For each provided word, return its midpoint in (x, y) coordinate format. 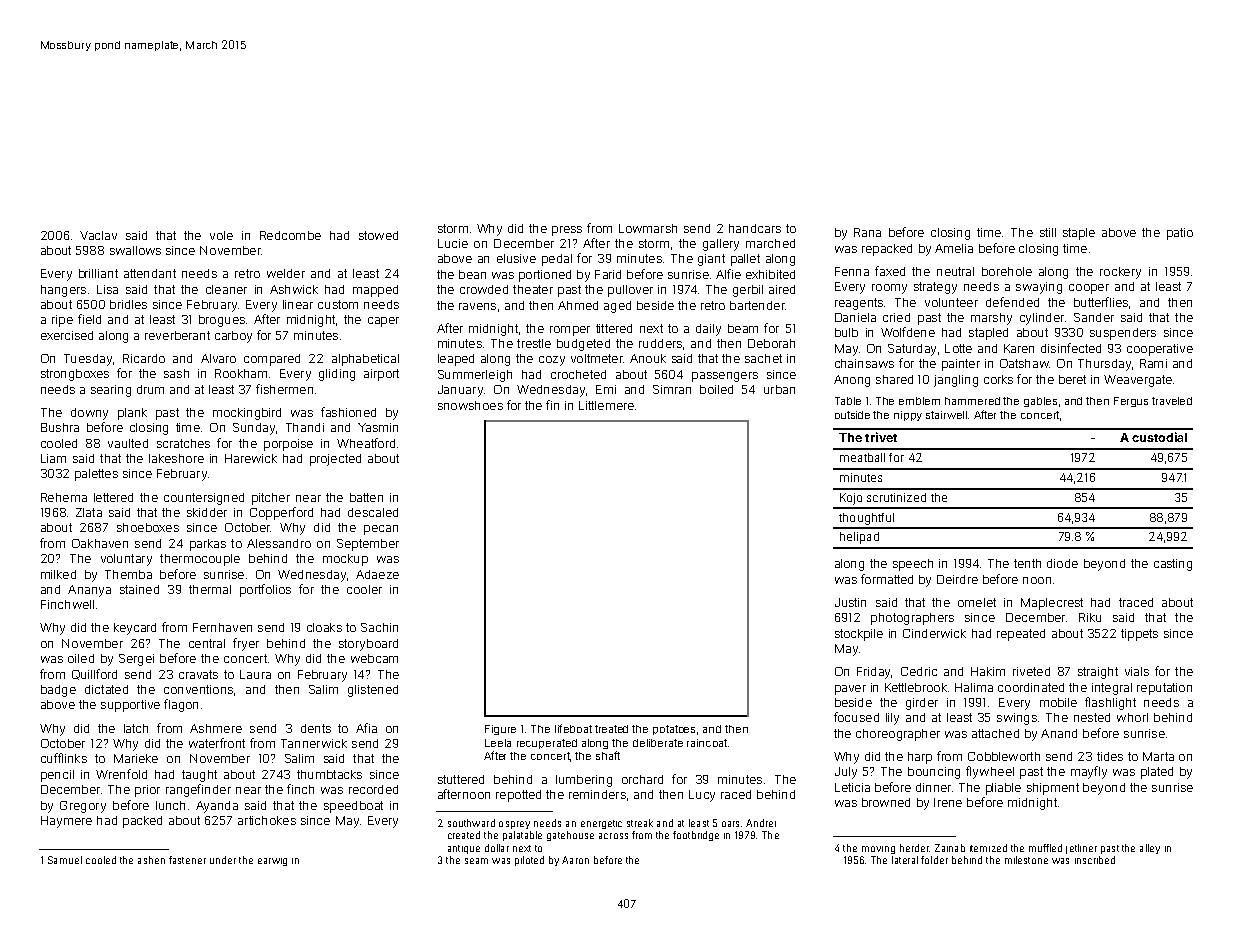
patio (1180, 234)
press (567, 231)
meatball (862, 457)
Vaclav (98, 235)
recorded (373, 789)
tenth (1027, 563)
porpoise (288, 445)
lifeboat (573, 728)
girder (922, 704)
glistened (373, 691)
